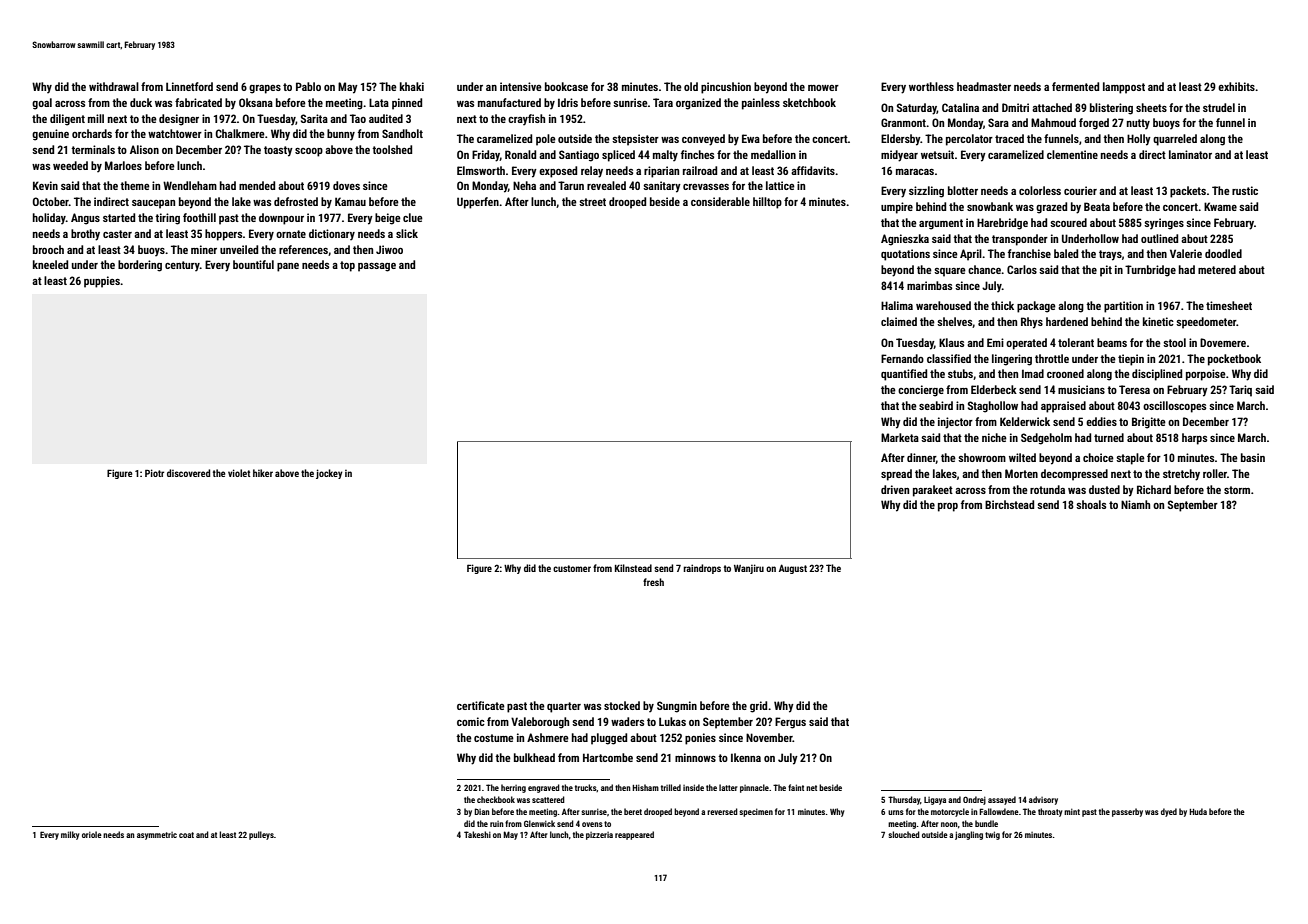 The height and width of the screenshot is (924, 1308). Describe the element at coordinates (92, 834) in the screenshot. I see `oriole` at that location.
